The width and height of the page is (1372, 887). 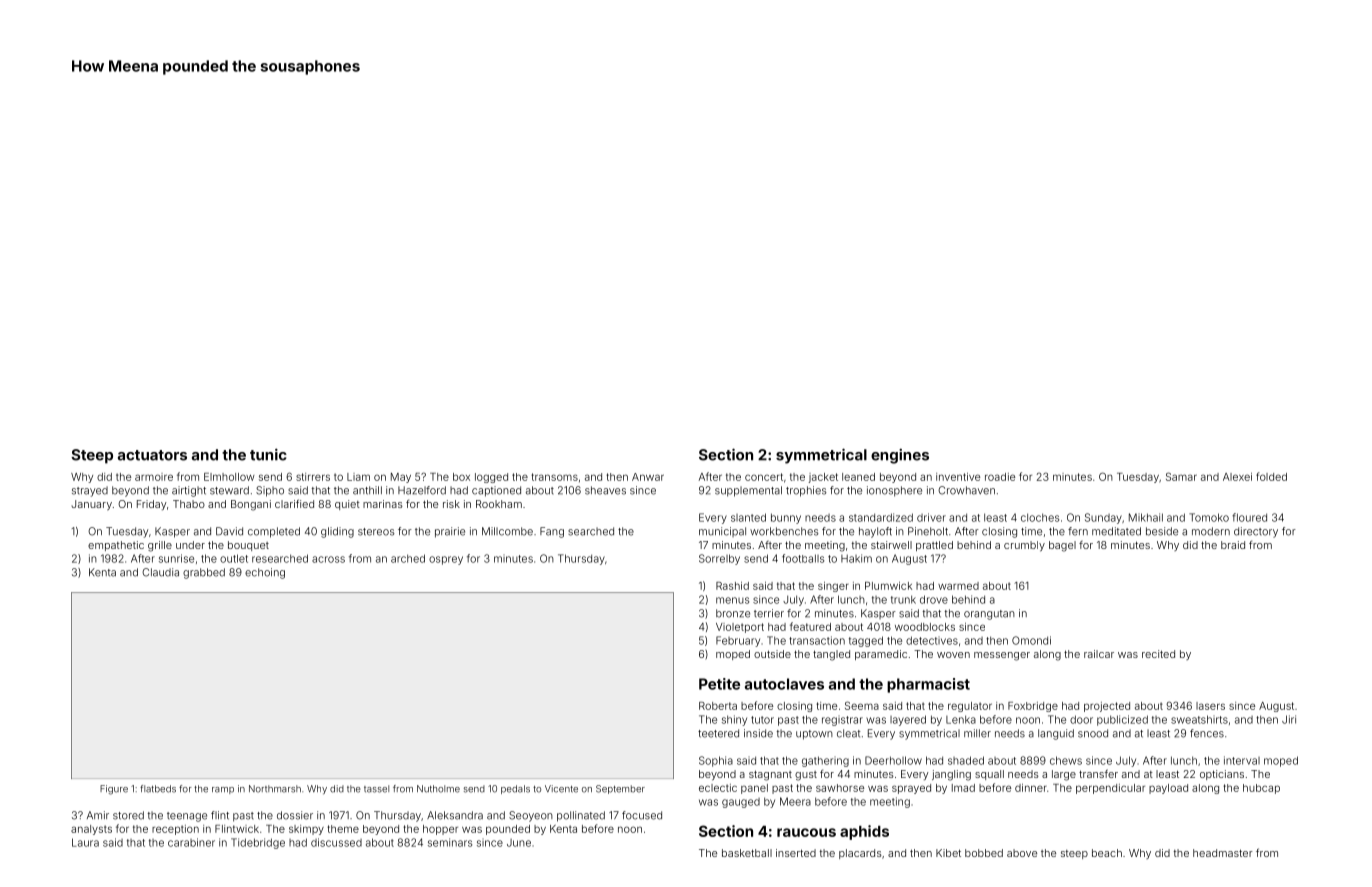 What do you see at coordinates (795, 801) in the page?
I see `Meera` at bounding box center [795, 801].
